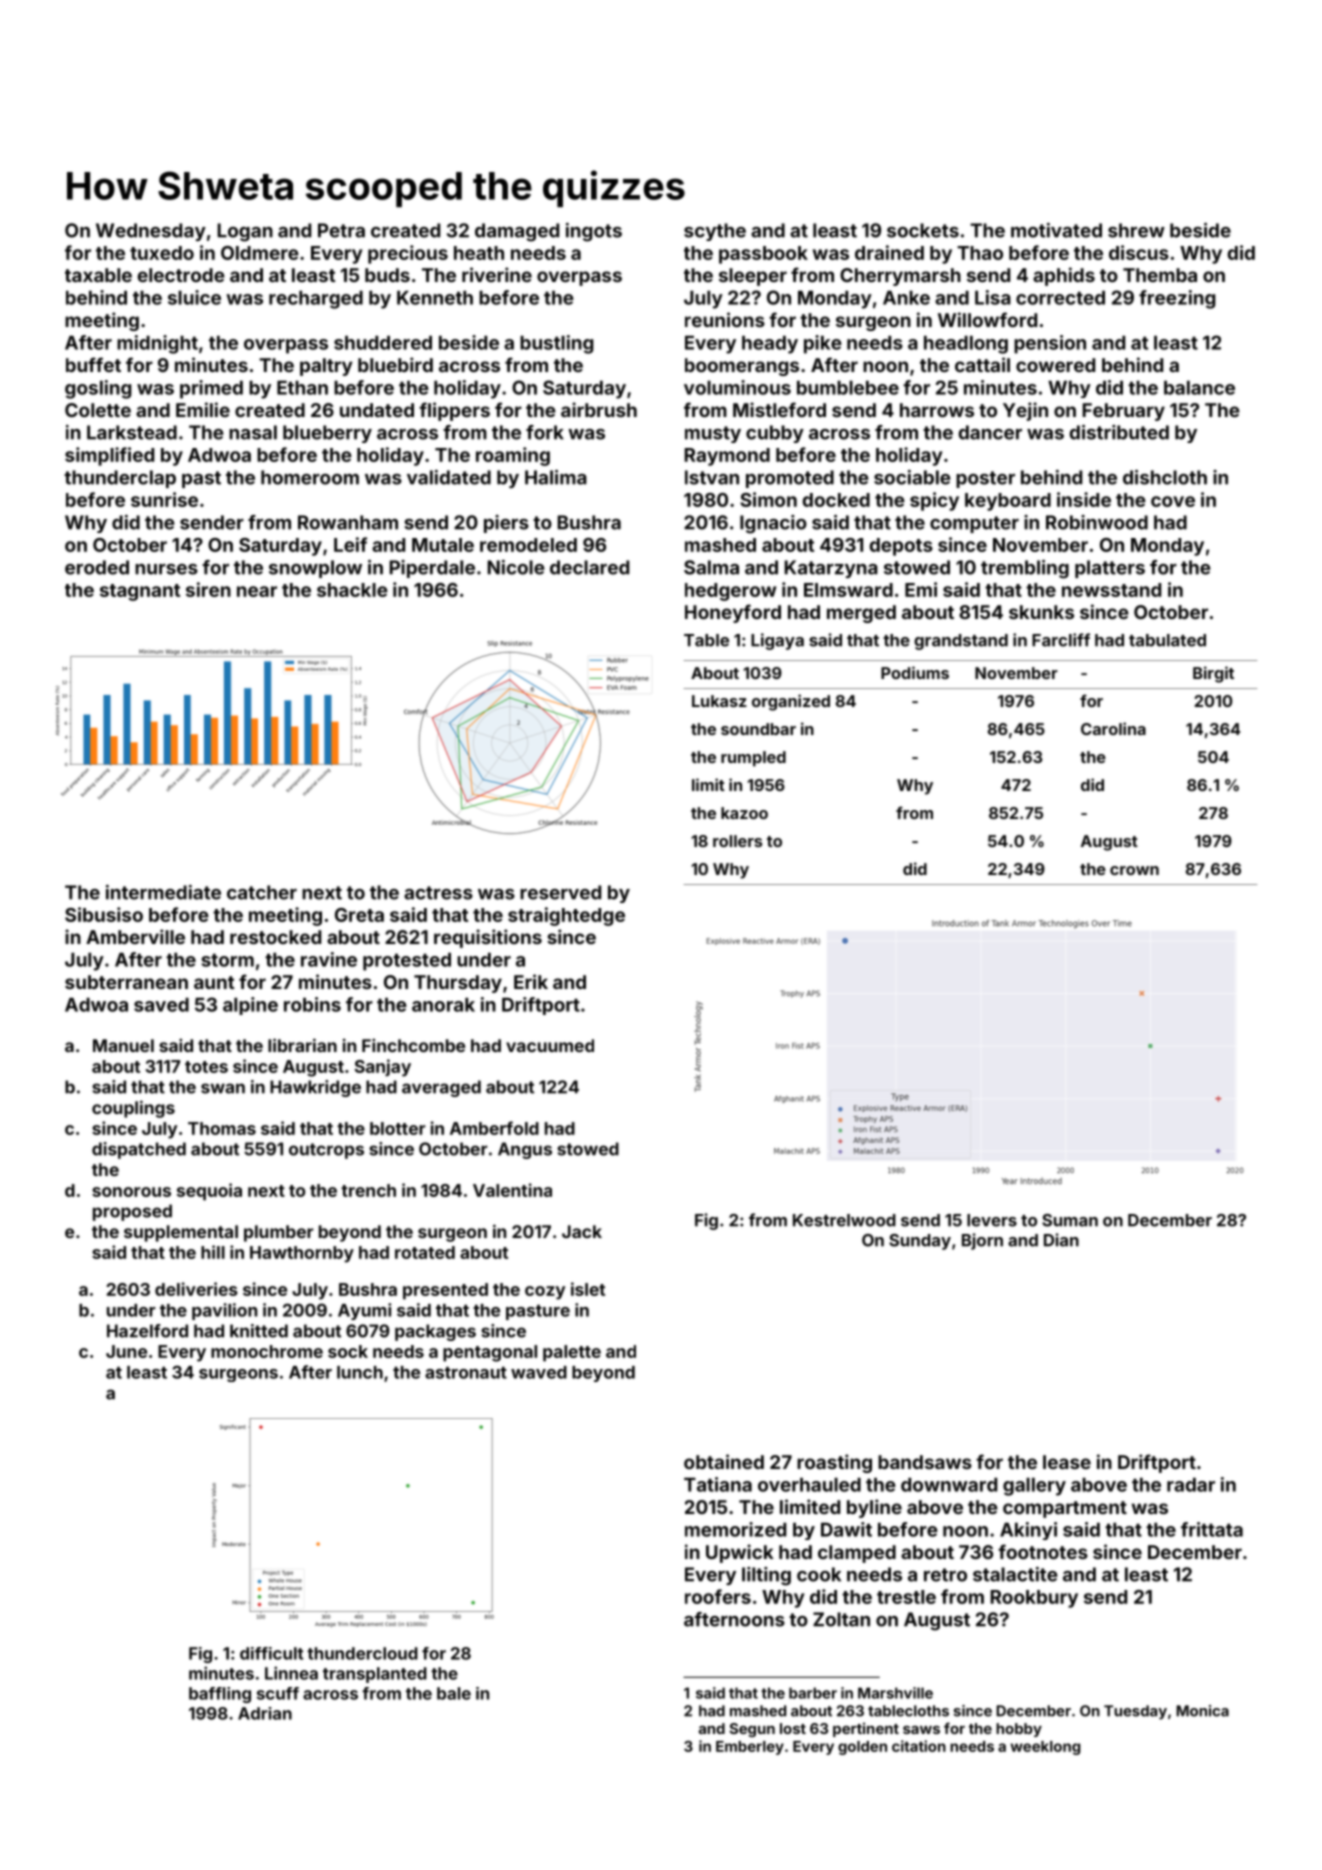  Describe the element at coordinates (742, 367) in the screenshot. I see `boomerangs` at that location.
